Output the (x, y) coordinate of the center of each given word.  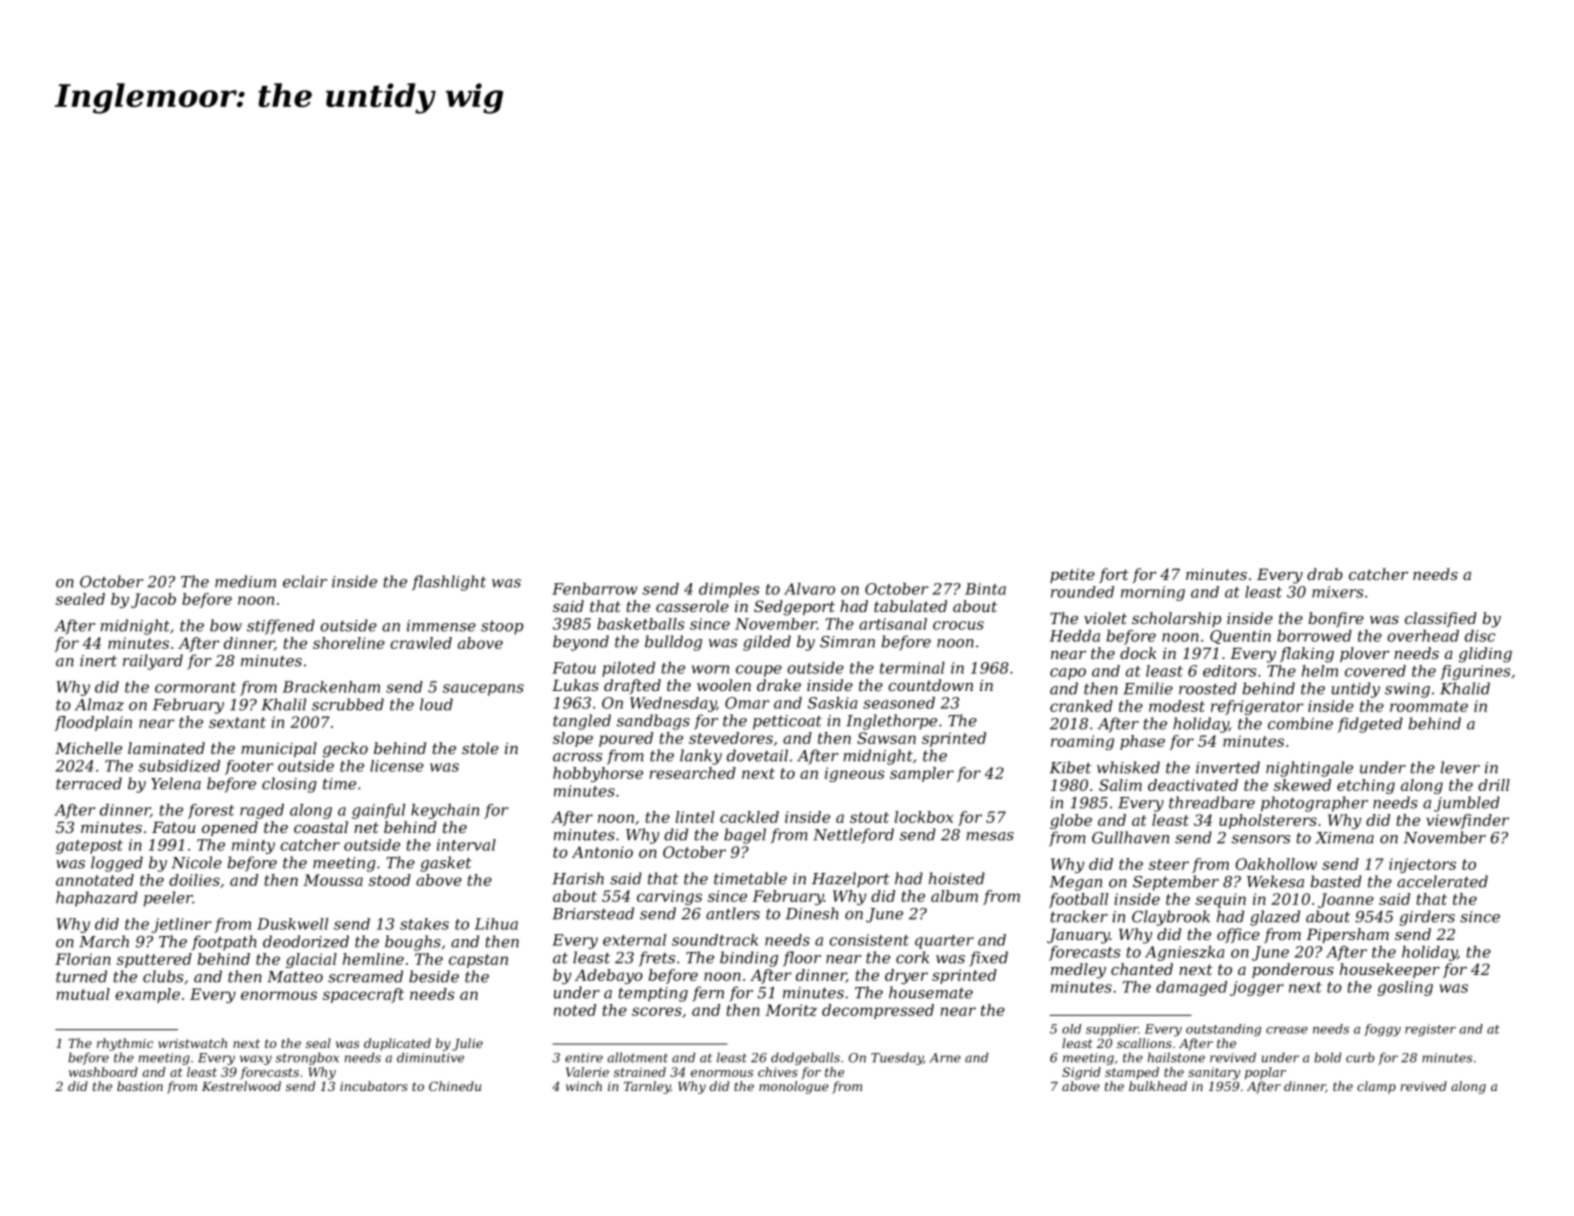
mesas (990, 836)
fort (1114, 575)
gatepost (89, 847)
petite (1072, 576)
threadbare (1212, 802)
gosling (1405, 988)
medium (245, 581)
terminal (912, 668)
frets (657, 959)
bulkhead (1158, 1086)
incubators (374, 1086)
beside (434, 976)
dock (1138, 653)
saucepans (483, 690)
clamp (1376, 1087)
